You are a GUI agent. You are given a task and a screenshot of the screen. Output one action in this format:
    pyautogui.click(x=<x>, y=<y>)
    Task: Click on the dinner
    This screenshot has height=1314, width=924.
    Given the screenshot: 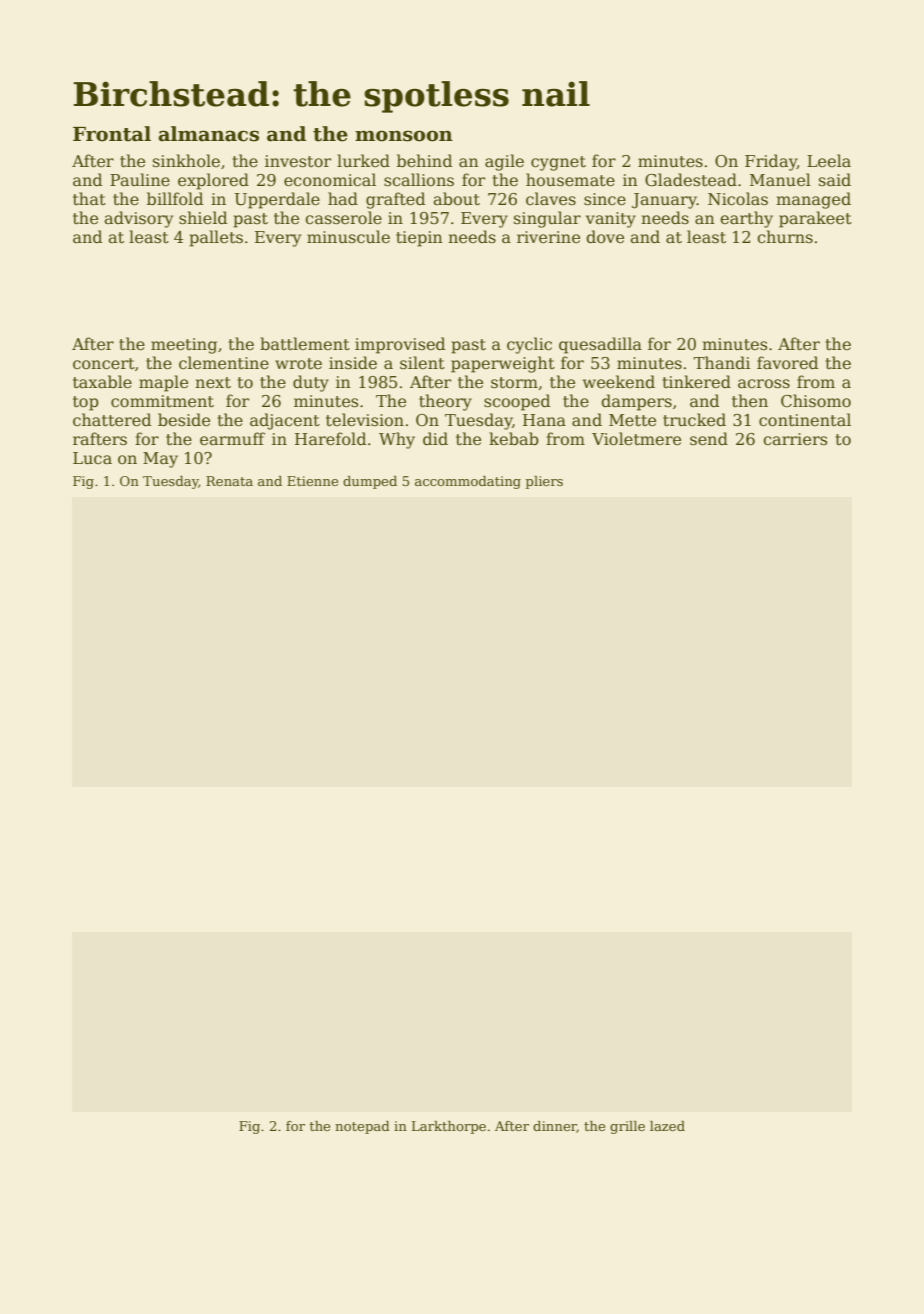 What is the action you would take?
    pyautogui.click(x=555, y=1127)
